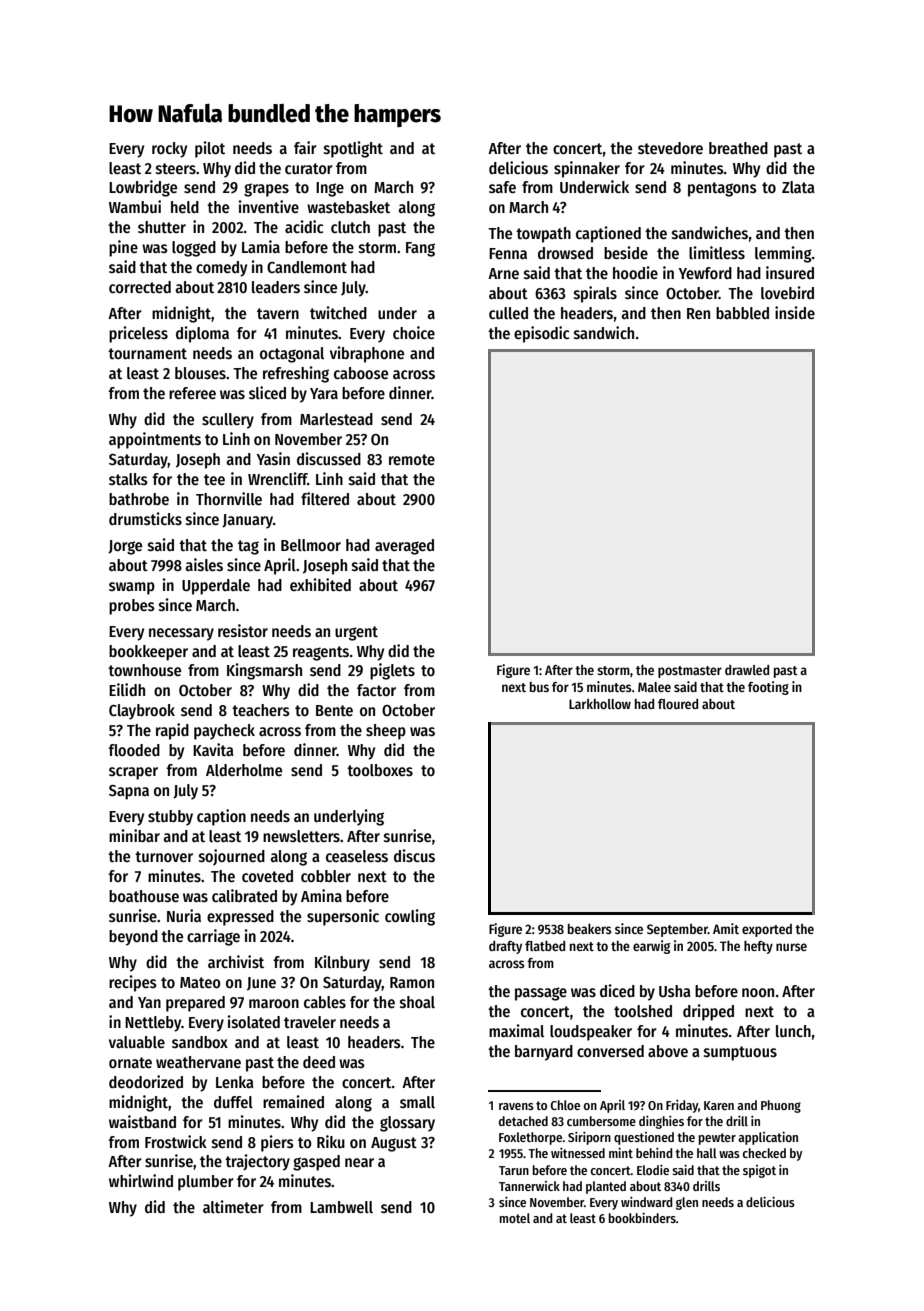  I want to click on inside, so click(795, 313).
